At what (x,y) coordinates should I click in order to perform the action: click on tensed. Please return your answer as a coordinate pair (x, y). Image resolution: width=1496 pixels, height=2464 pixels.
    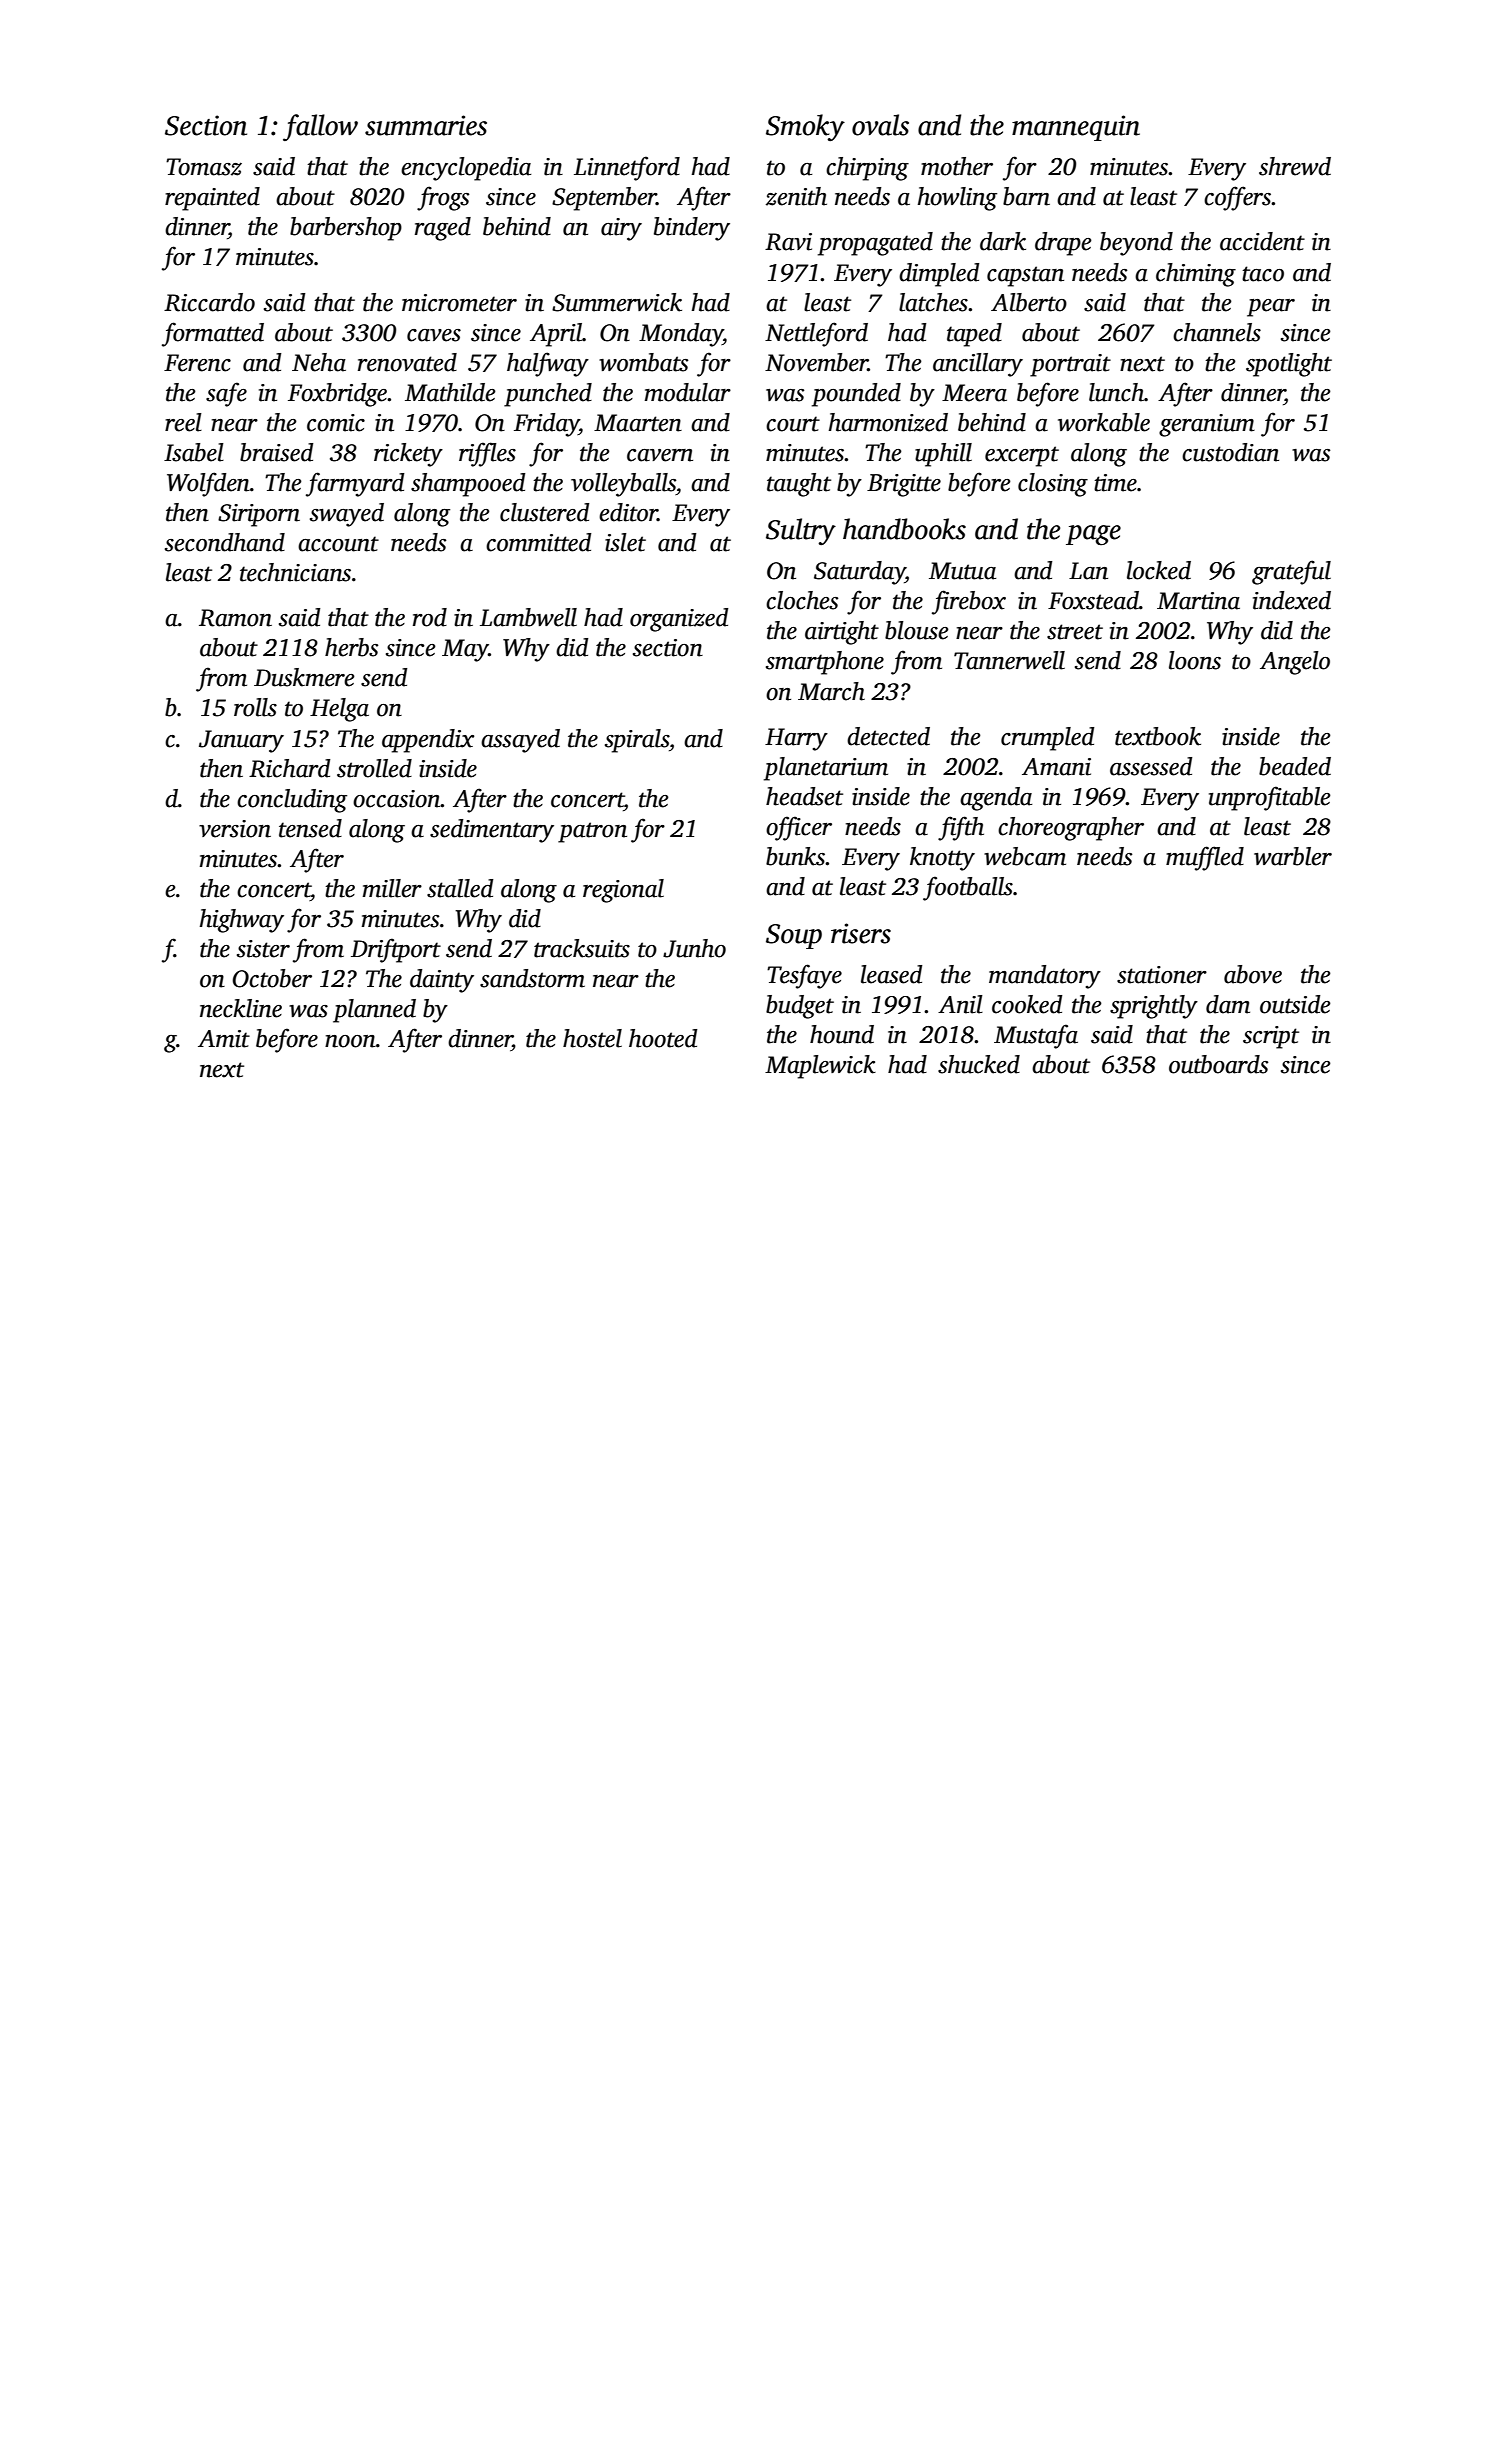
    Looking at the image, I should click on (310, 828).
